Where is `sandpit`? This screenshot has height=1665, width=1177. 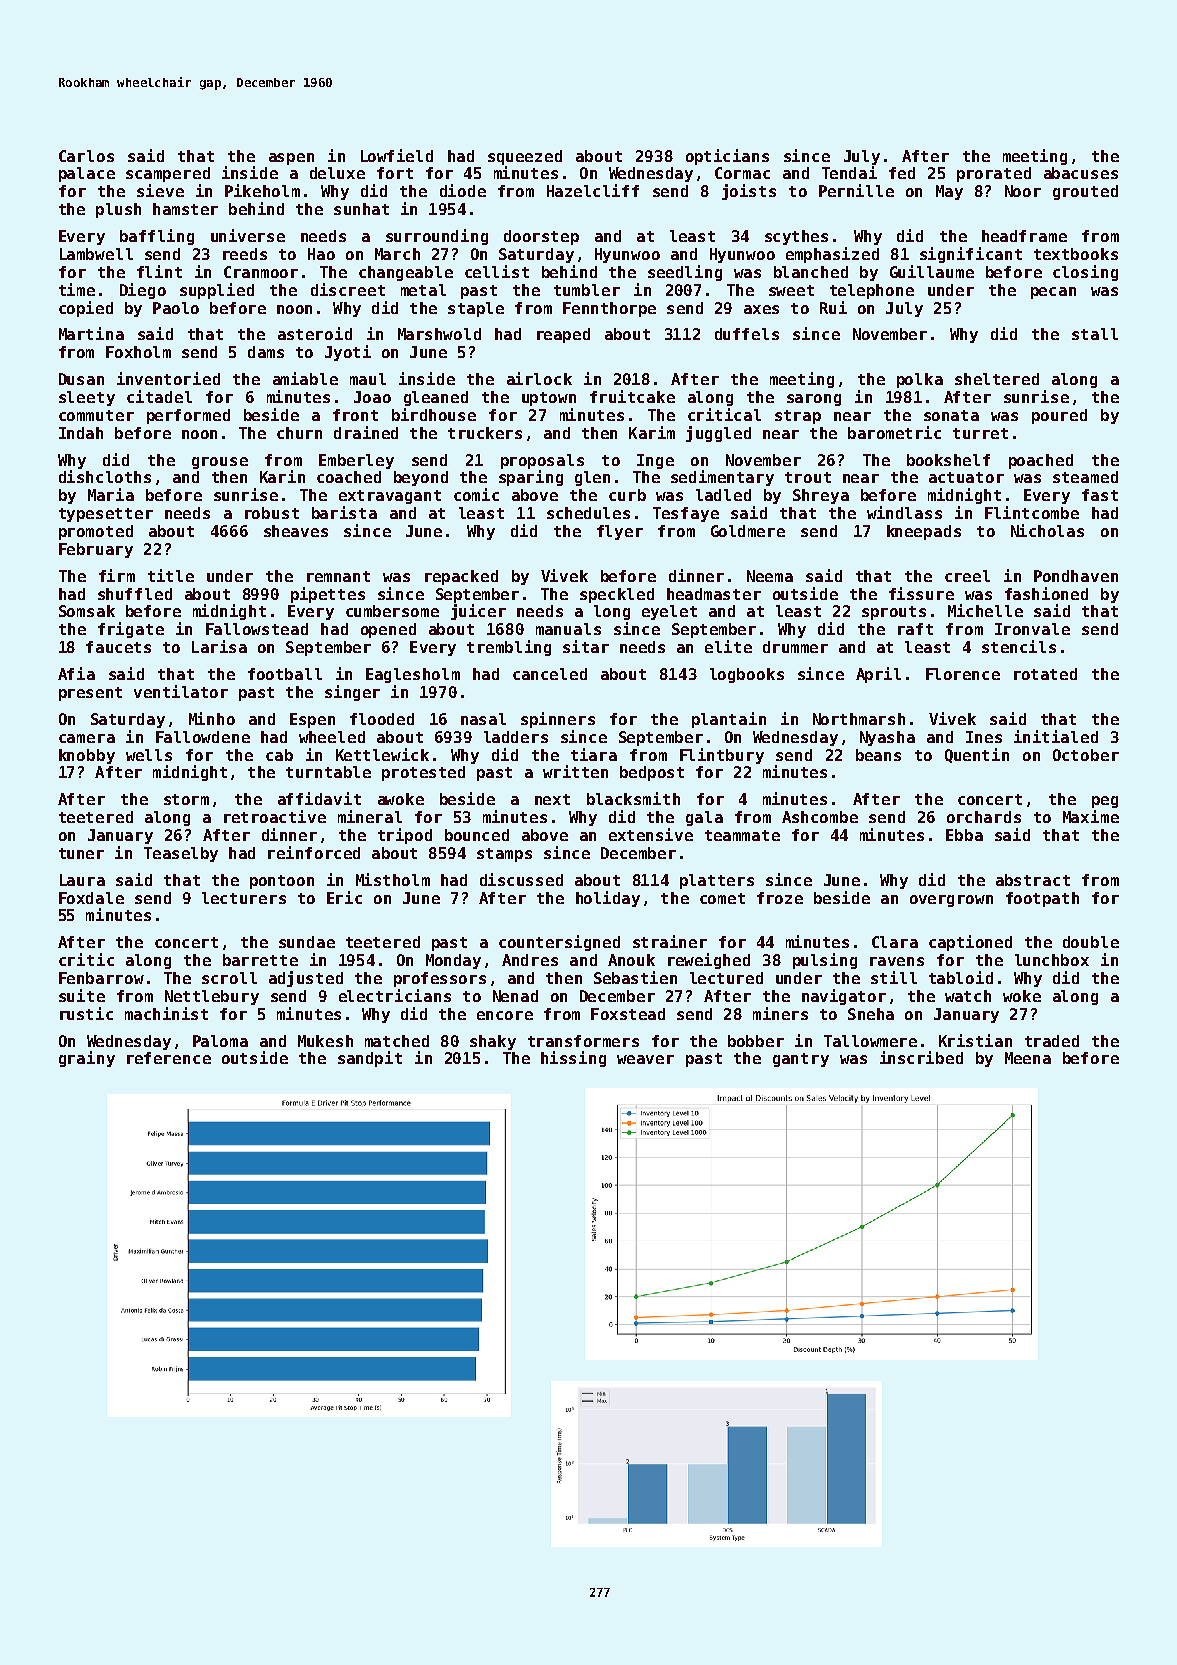 sandpit is located at coordinates (370, 1059).
